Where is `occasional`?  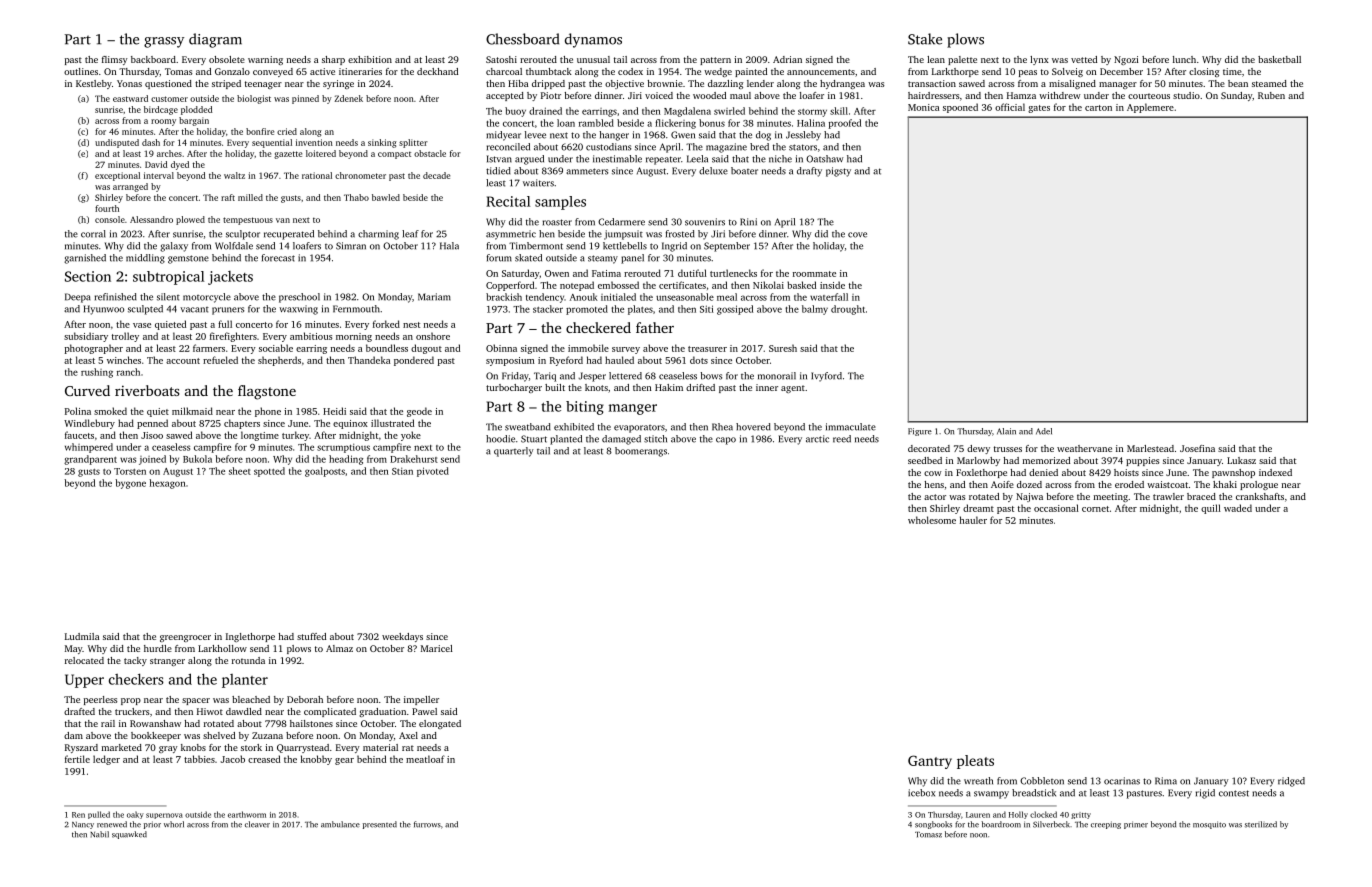
occasional is located at coordinates (1056, 508).
